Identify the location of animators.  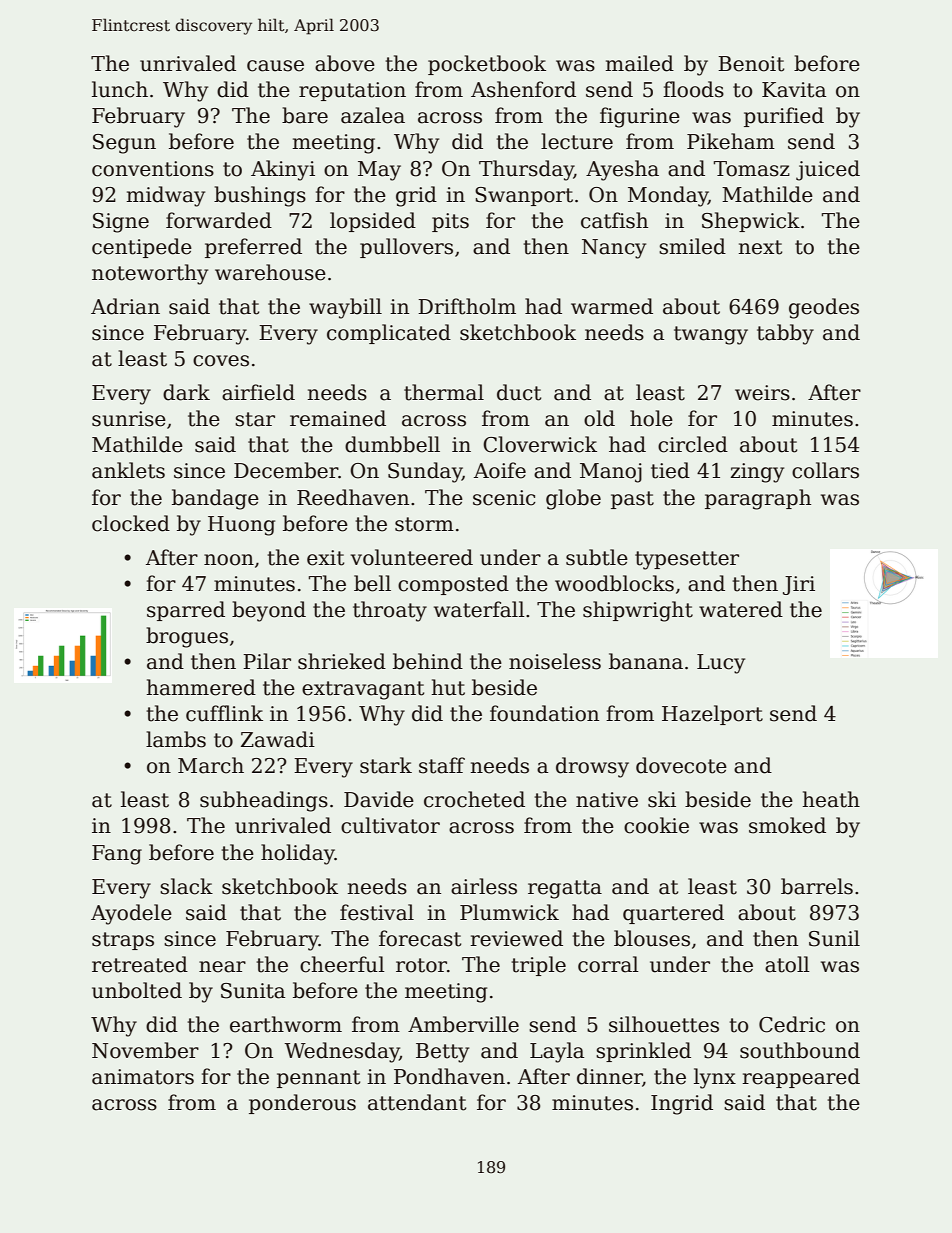
(143, 1077).
